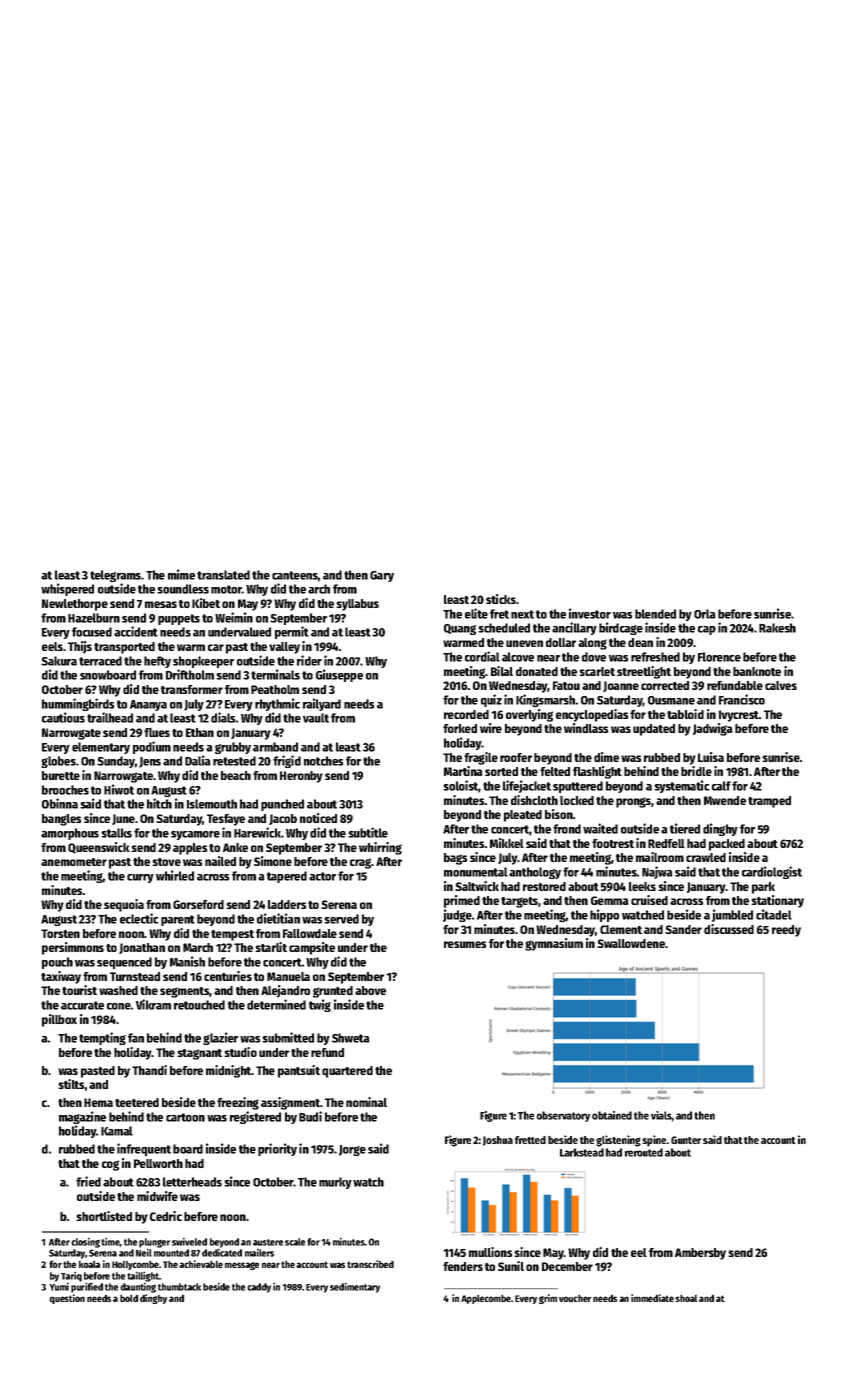 The height and width of the screenshot is (1400, 849). I want to click on Alejandro, so click(285, 991).
